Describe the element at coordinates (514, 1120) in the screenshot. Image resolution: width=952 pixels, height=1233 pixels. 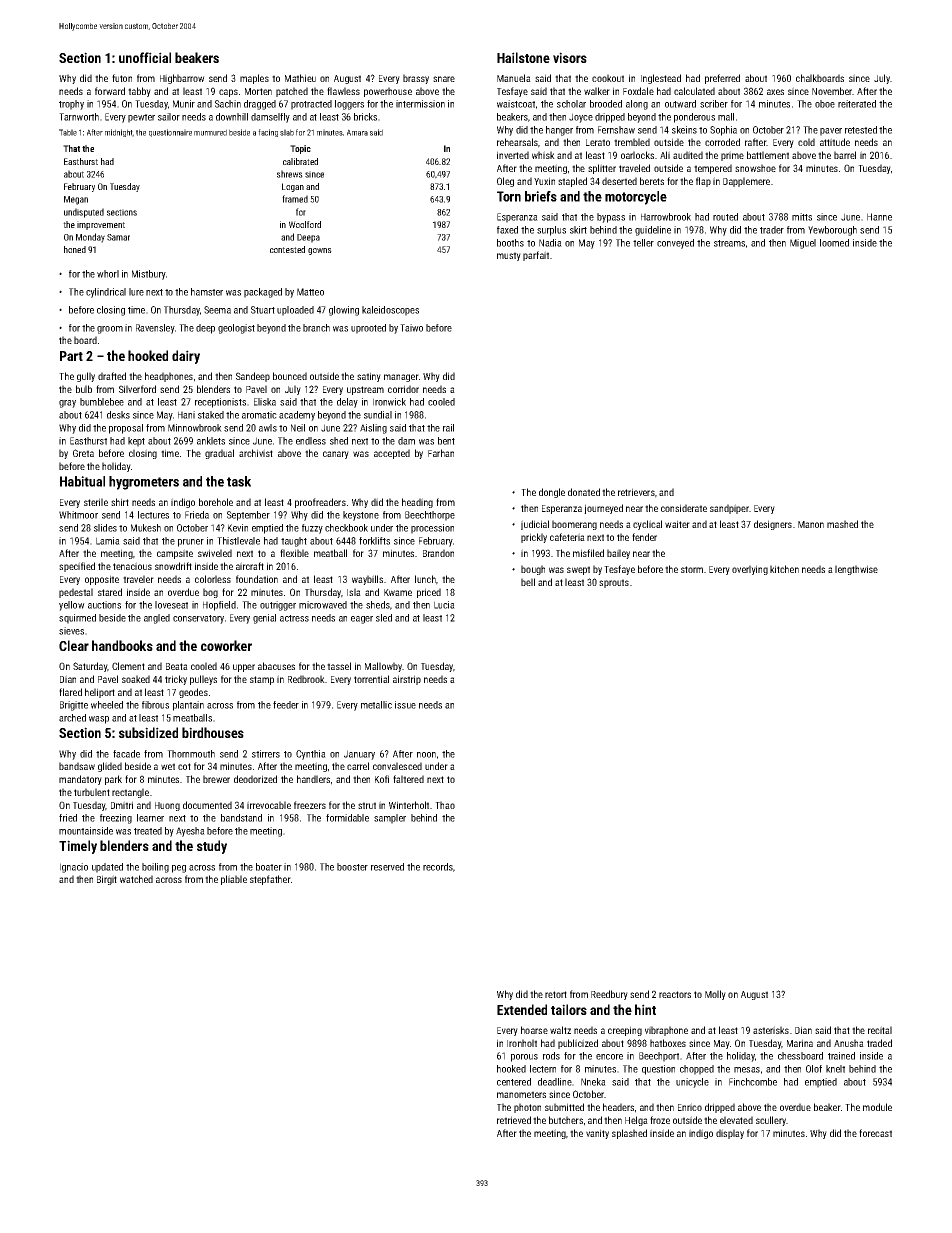
I see `retrieved` at that location.
